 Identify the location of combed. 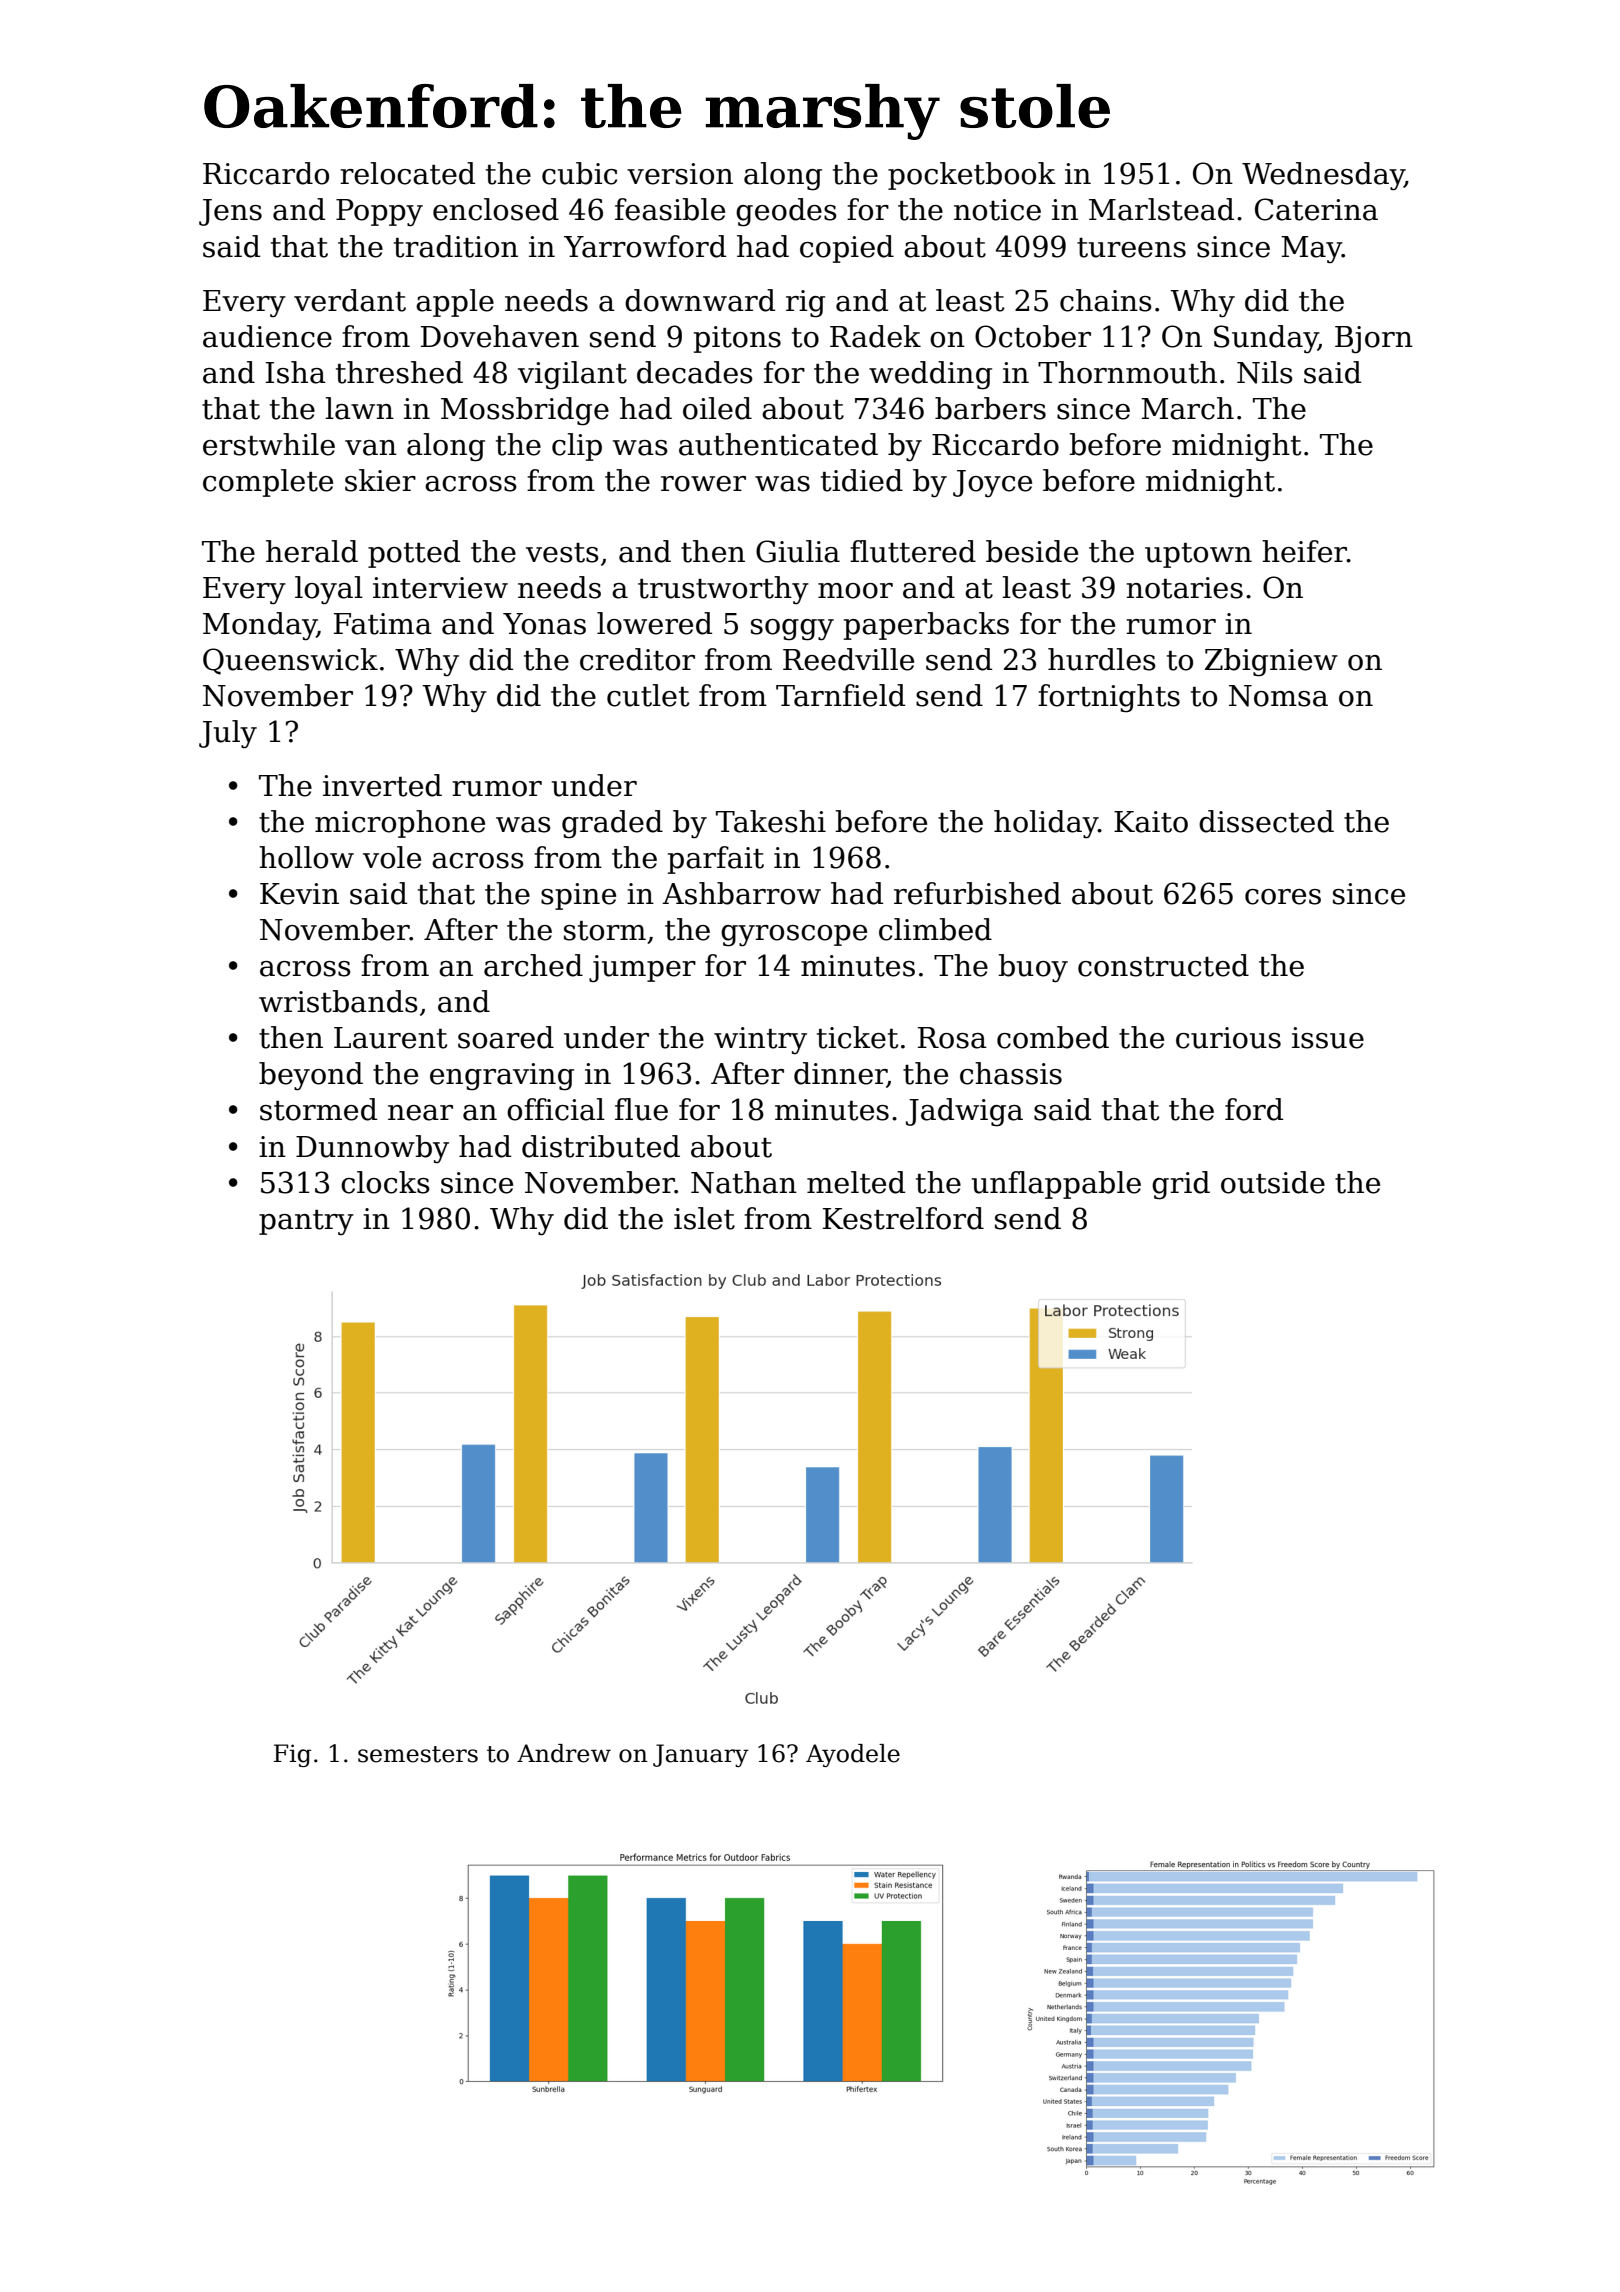
(1053, 1037).
